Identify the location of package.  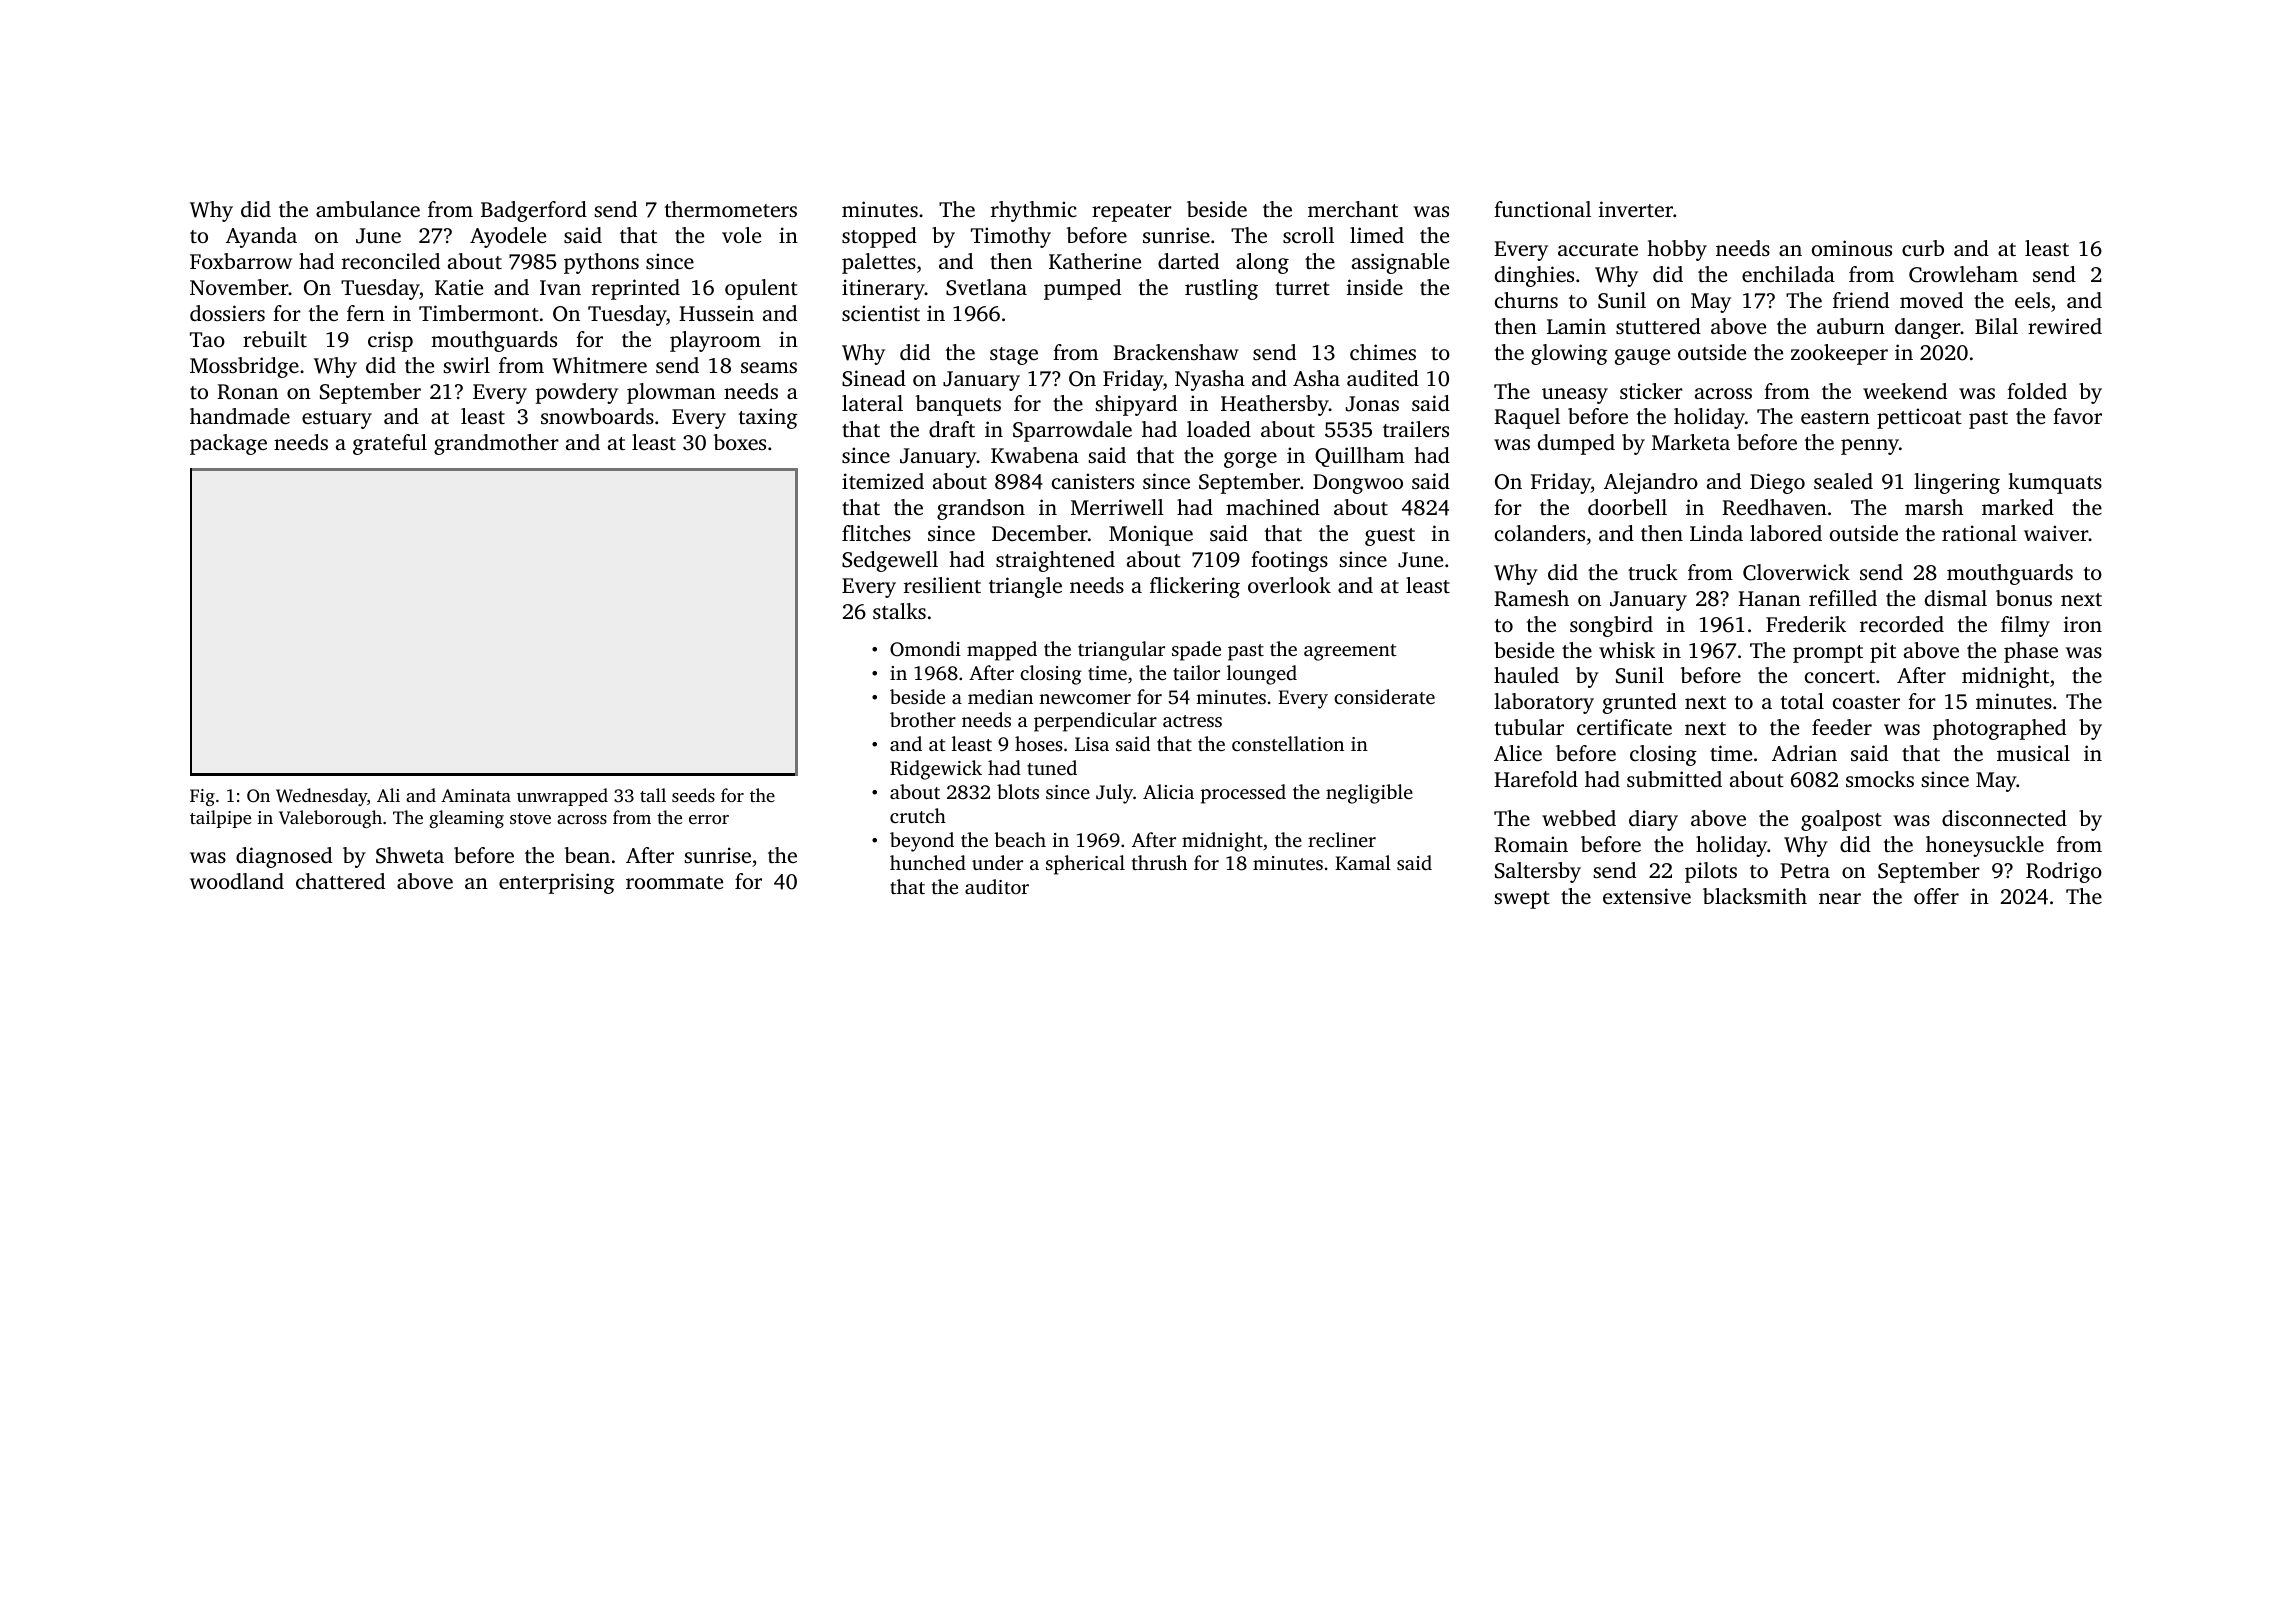
(228, 444).
